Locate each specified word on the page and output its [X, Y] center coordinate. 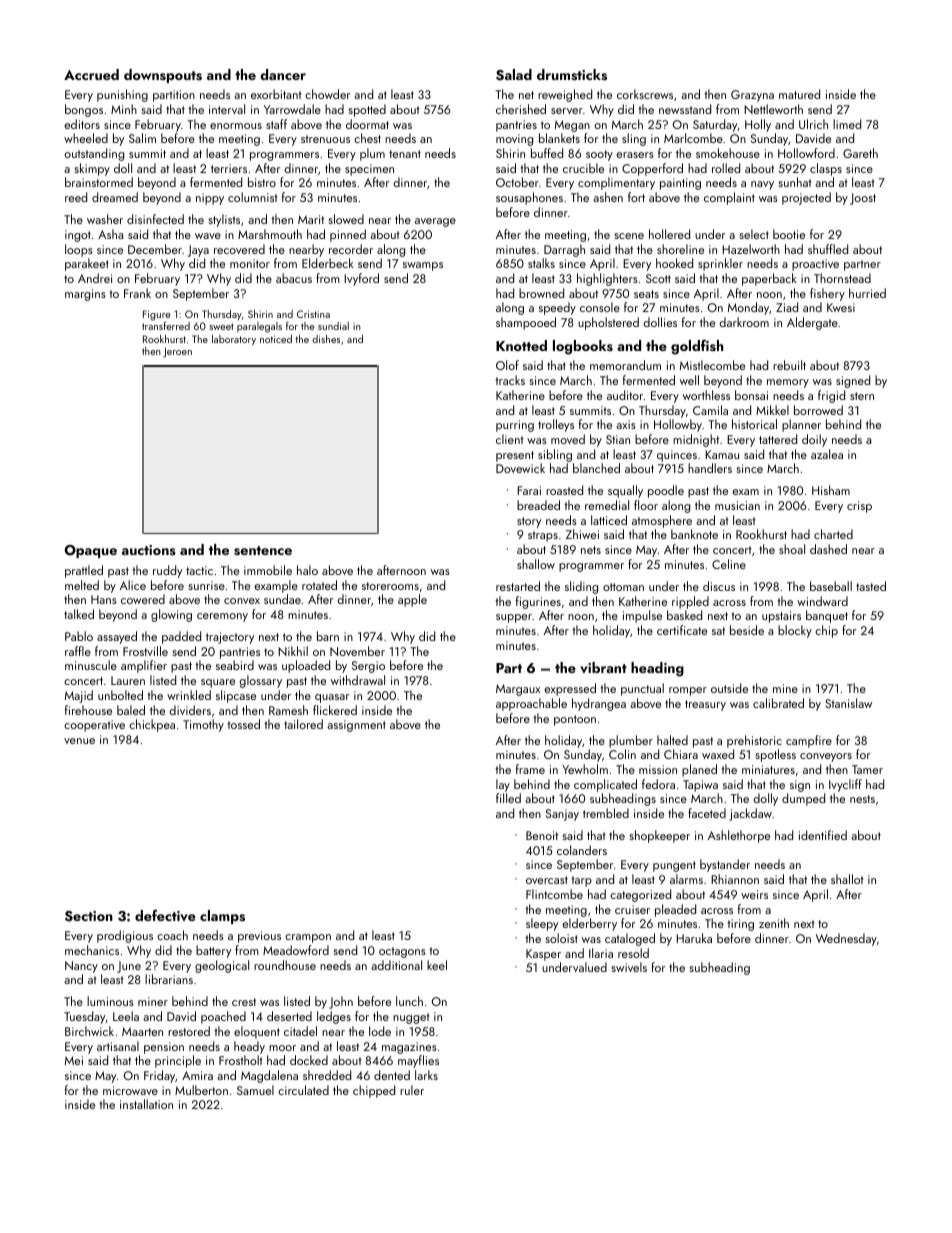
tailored [303, 724]
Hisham [831, 490]
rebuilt [789, 365]
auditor [625, 395]
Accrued [91, 74]
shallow [536, 564]
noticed [276, 339]
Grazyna [752, 96]
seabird [235, 665]
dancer [283, 74]
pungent [674, 866]
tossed [243, 724]
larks [426, 1075]
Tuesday [85, 1017]
